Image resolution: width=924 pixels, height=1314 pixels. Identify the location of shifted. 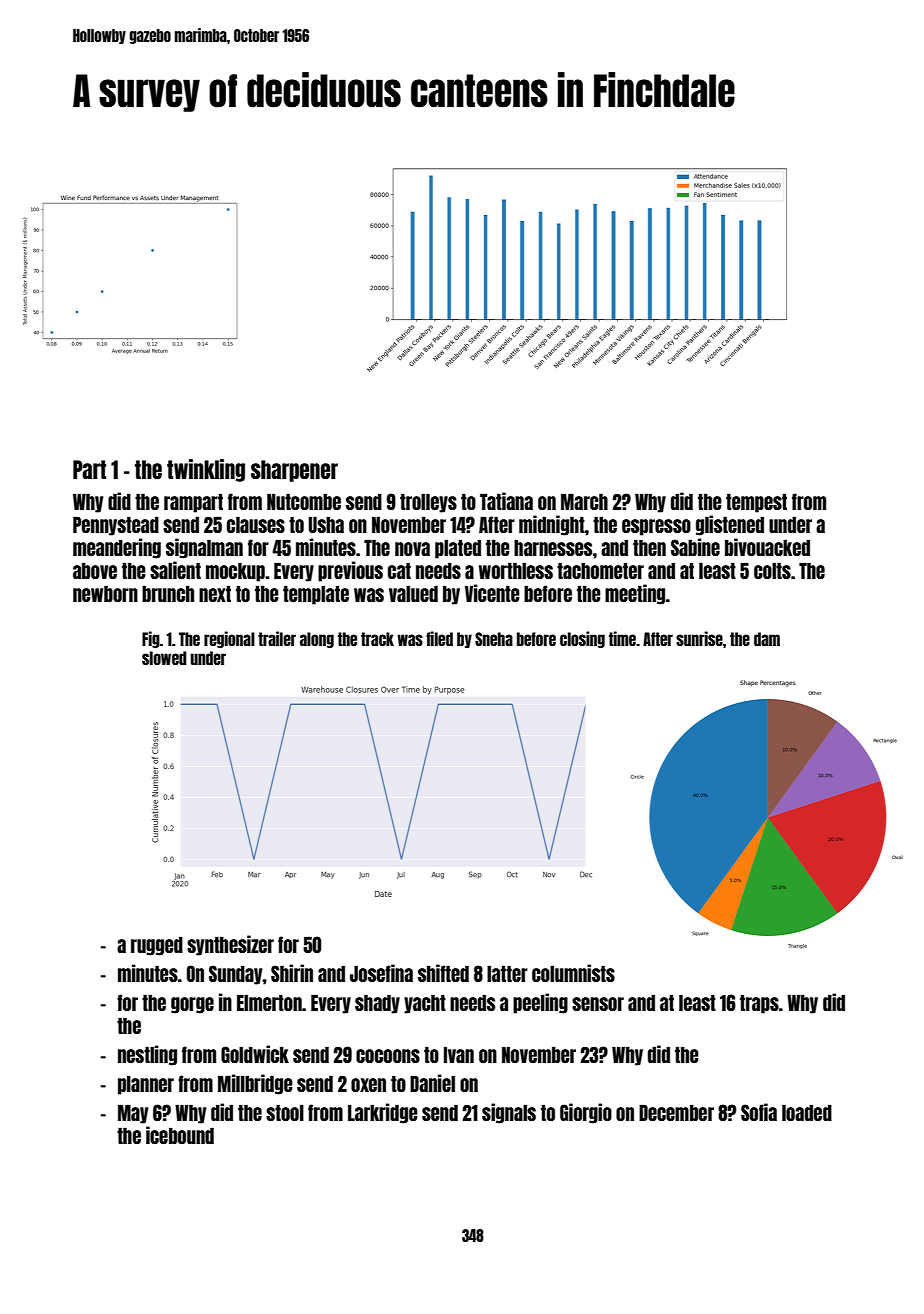
(443, 973).
